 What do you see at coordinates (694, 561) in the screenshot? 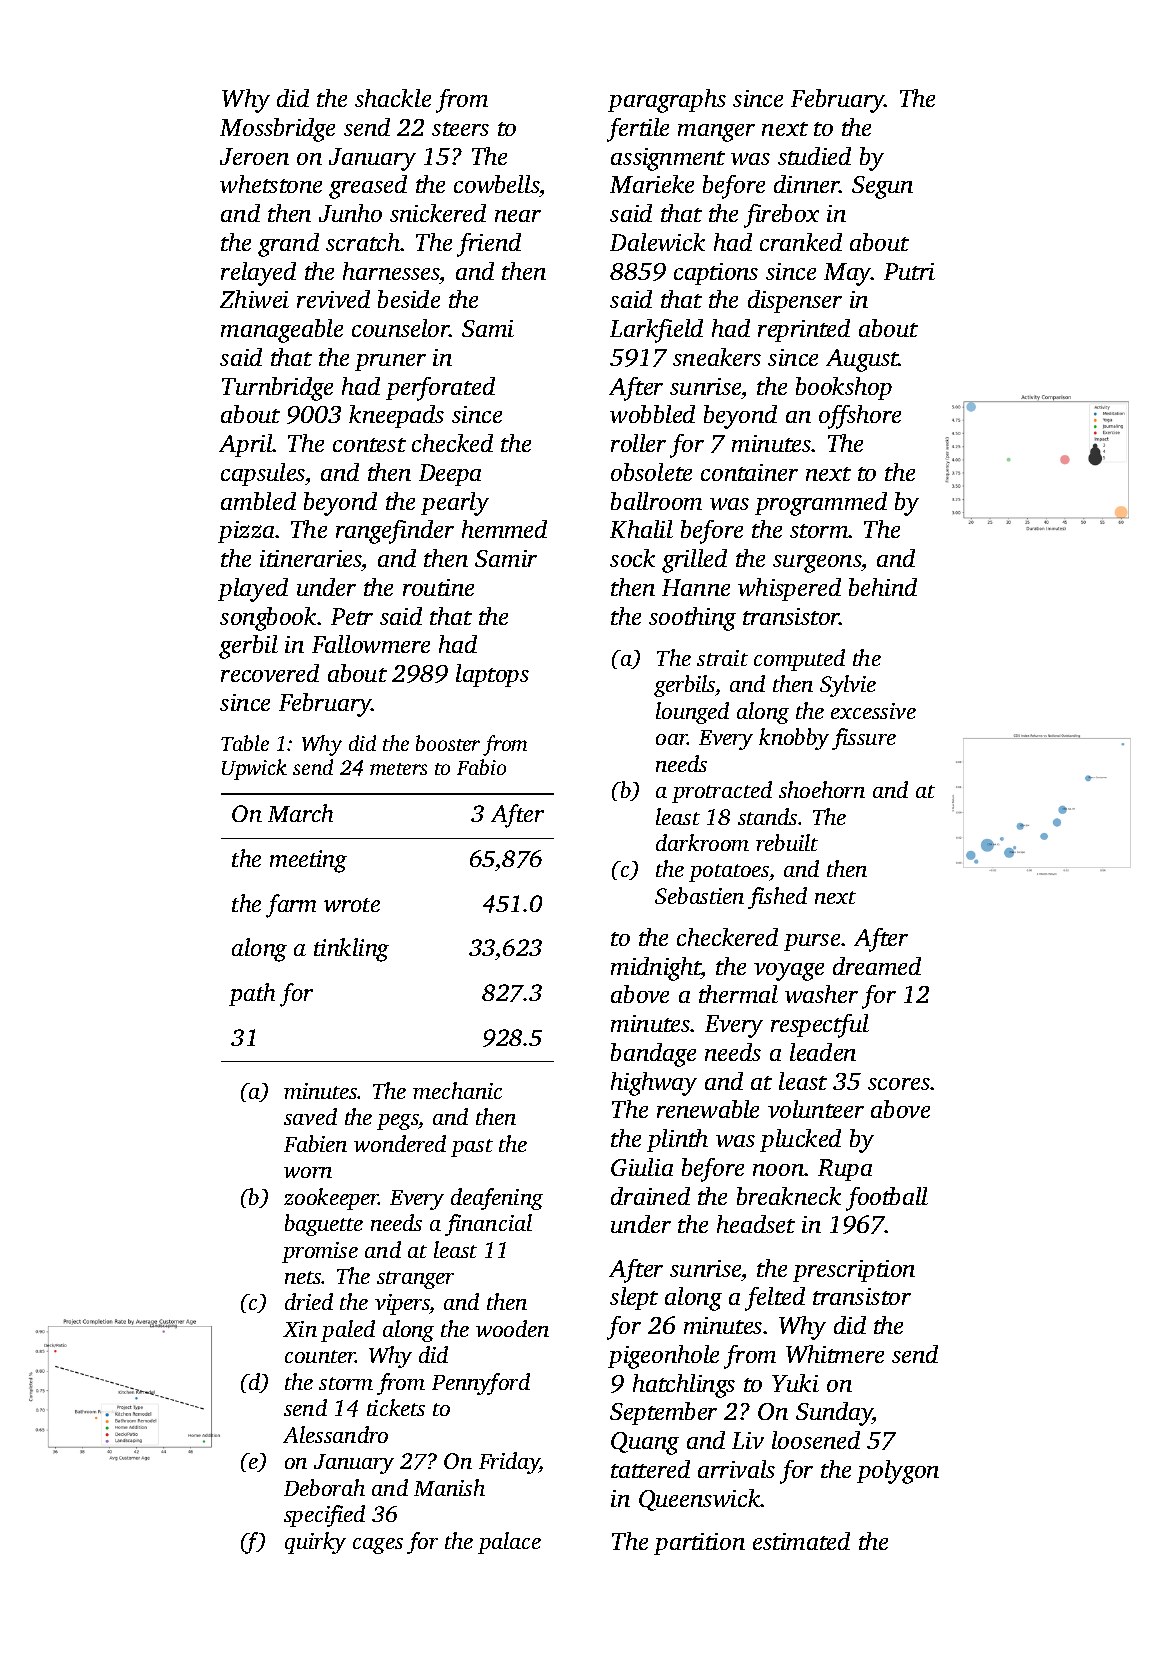
I see `grilled` at bounding box center [694, 561].
